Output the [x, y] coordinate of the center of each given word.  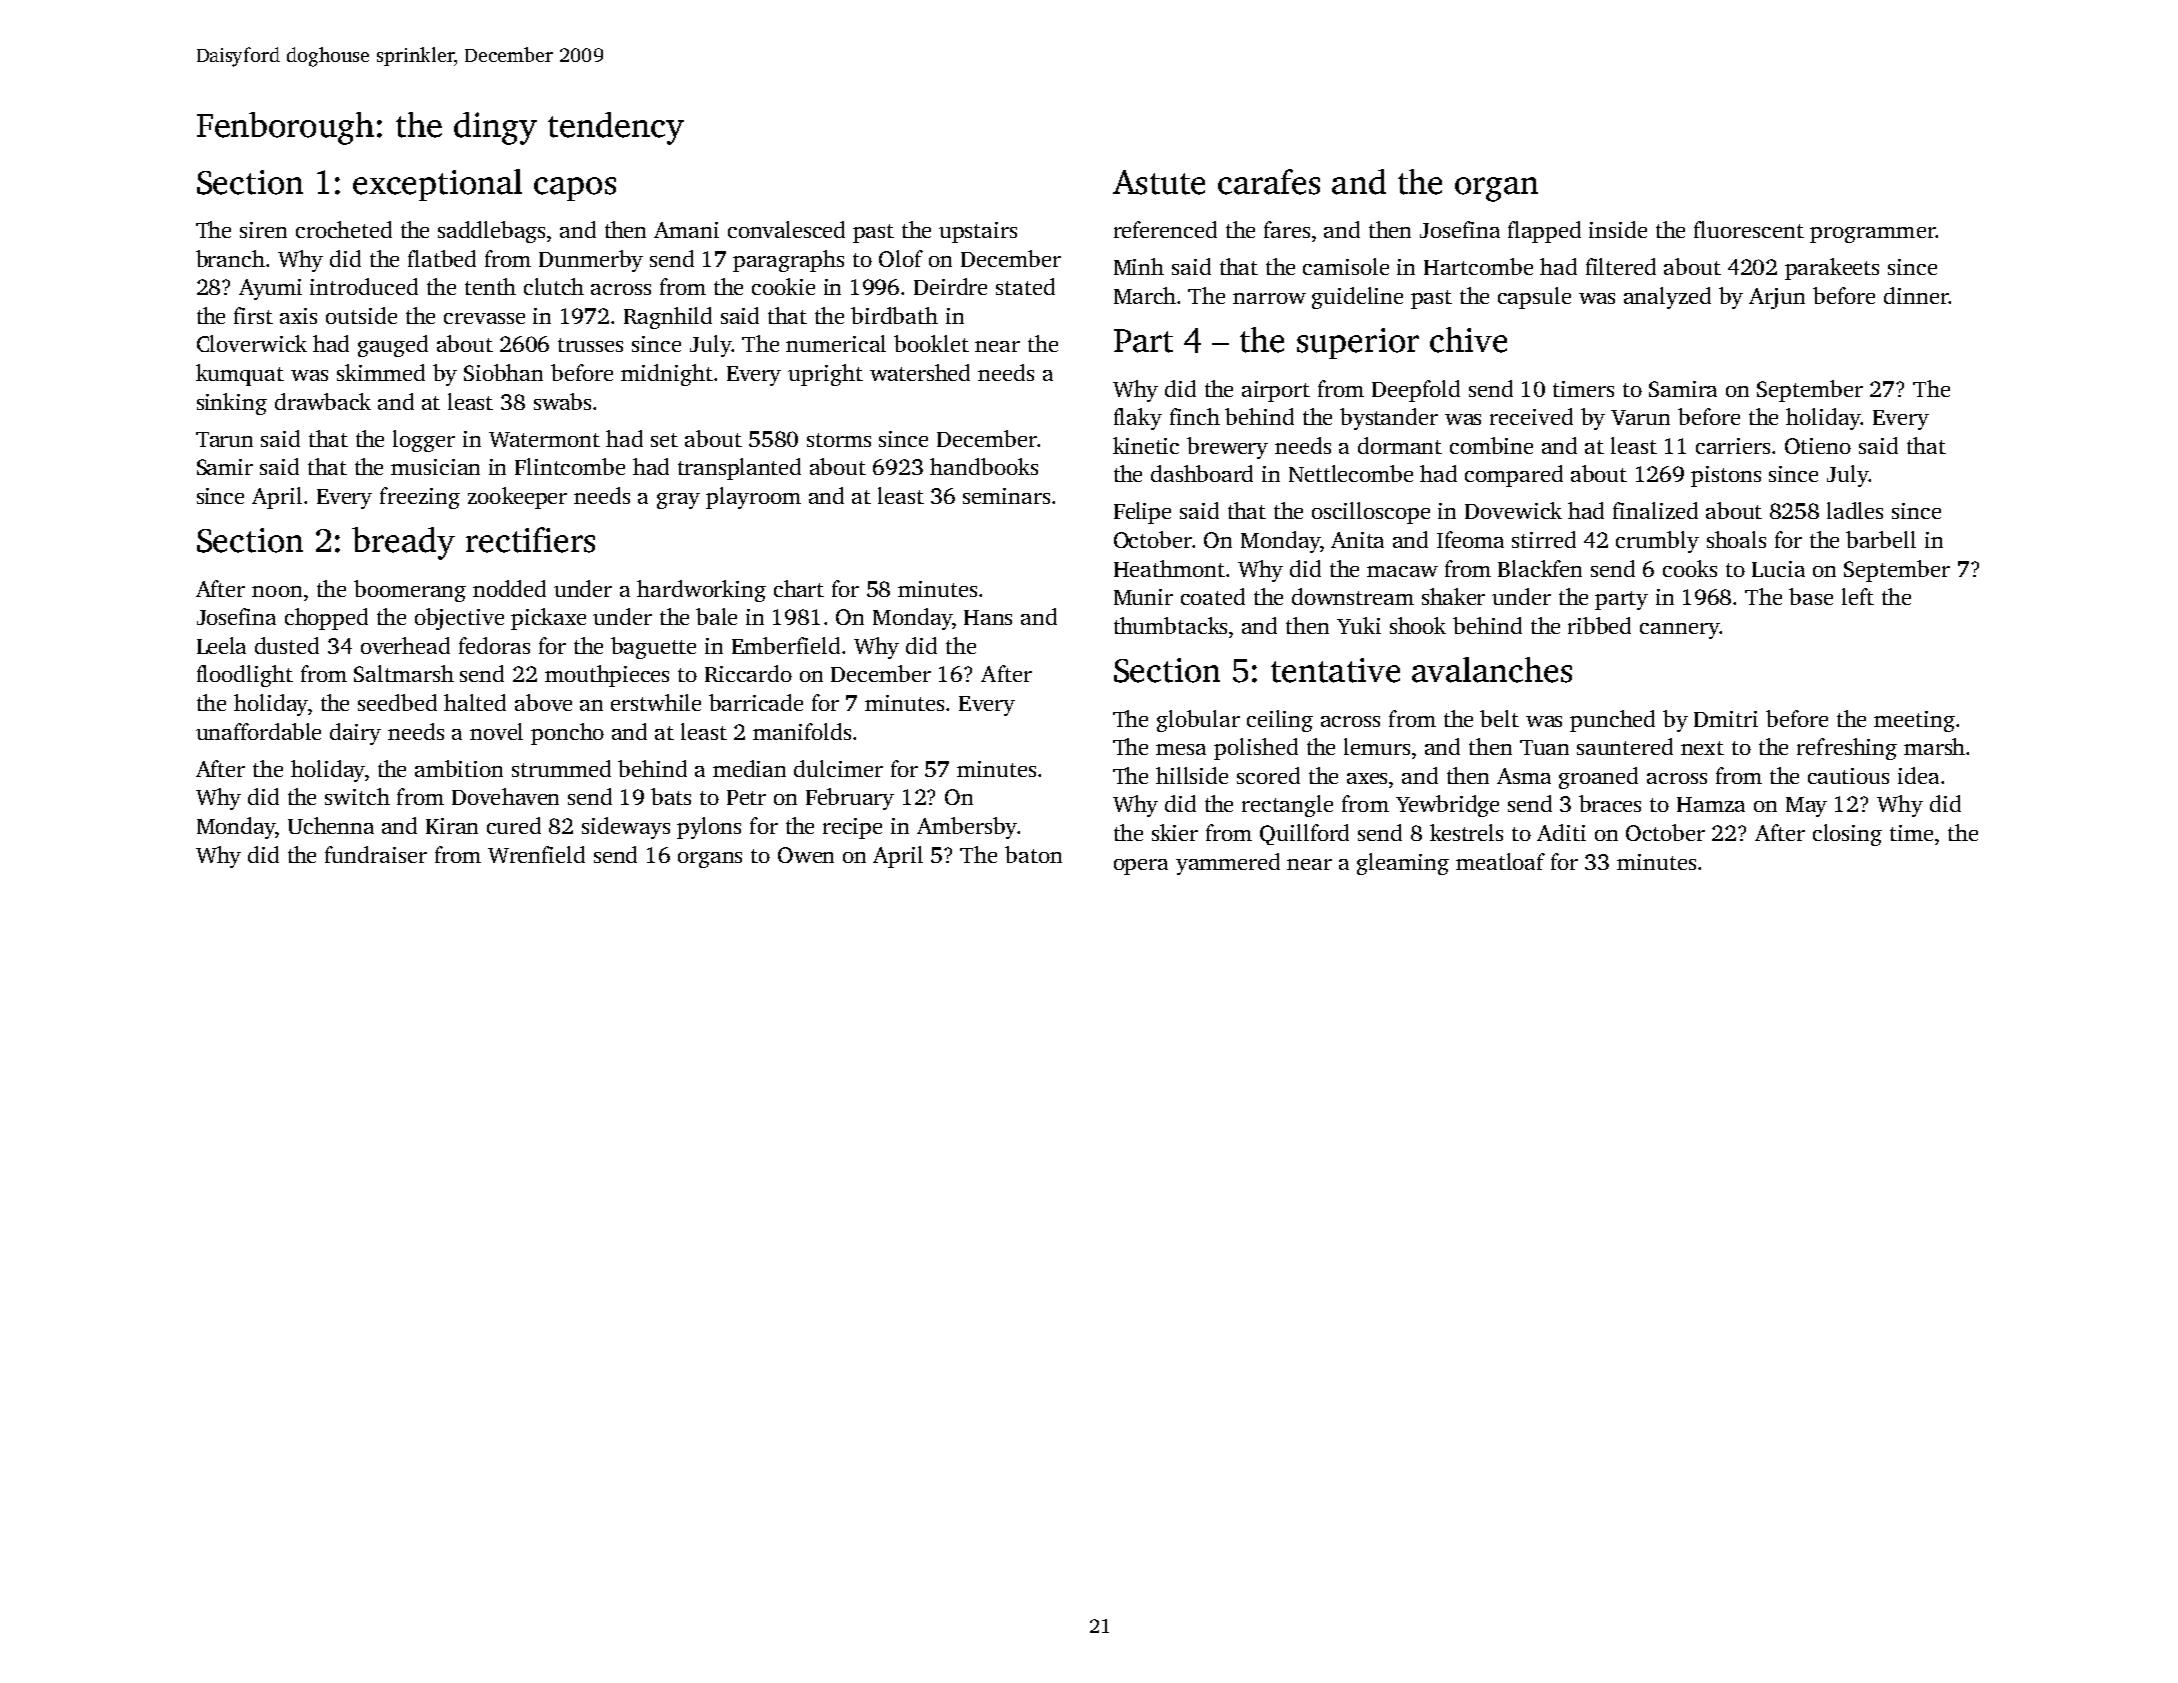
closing [1847, 835]
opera [1141, 867]
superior [1358, 343]
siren [263, 230]
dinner [1916, 295]
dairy [355, 734]
